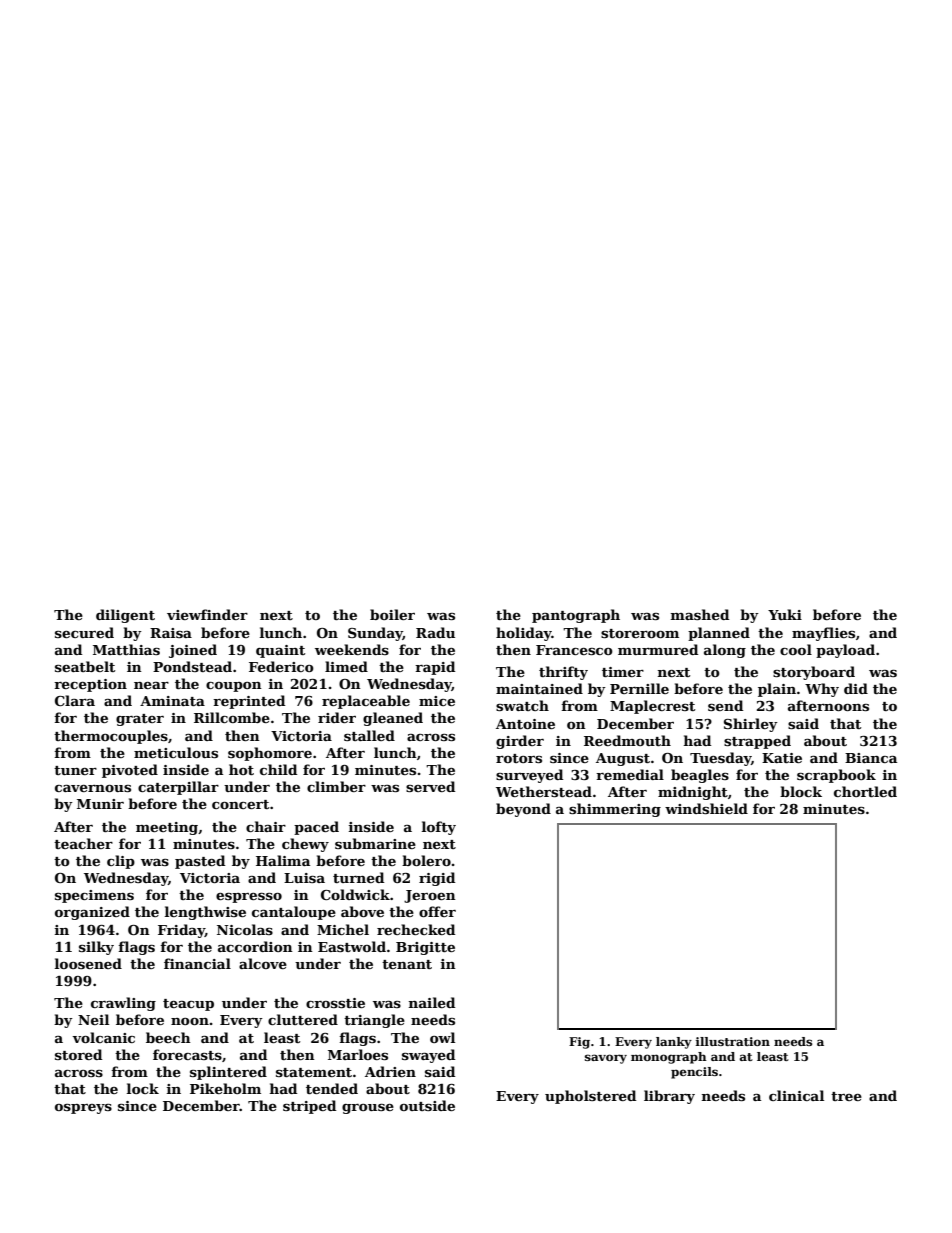 The width and height of the screenshot is (952, 1233). Describe the element at coordinates (369, 735) in the screenshot. I see `stalled` at that location.
